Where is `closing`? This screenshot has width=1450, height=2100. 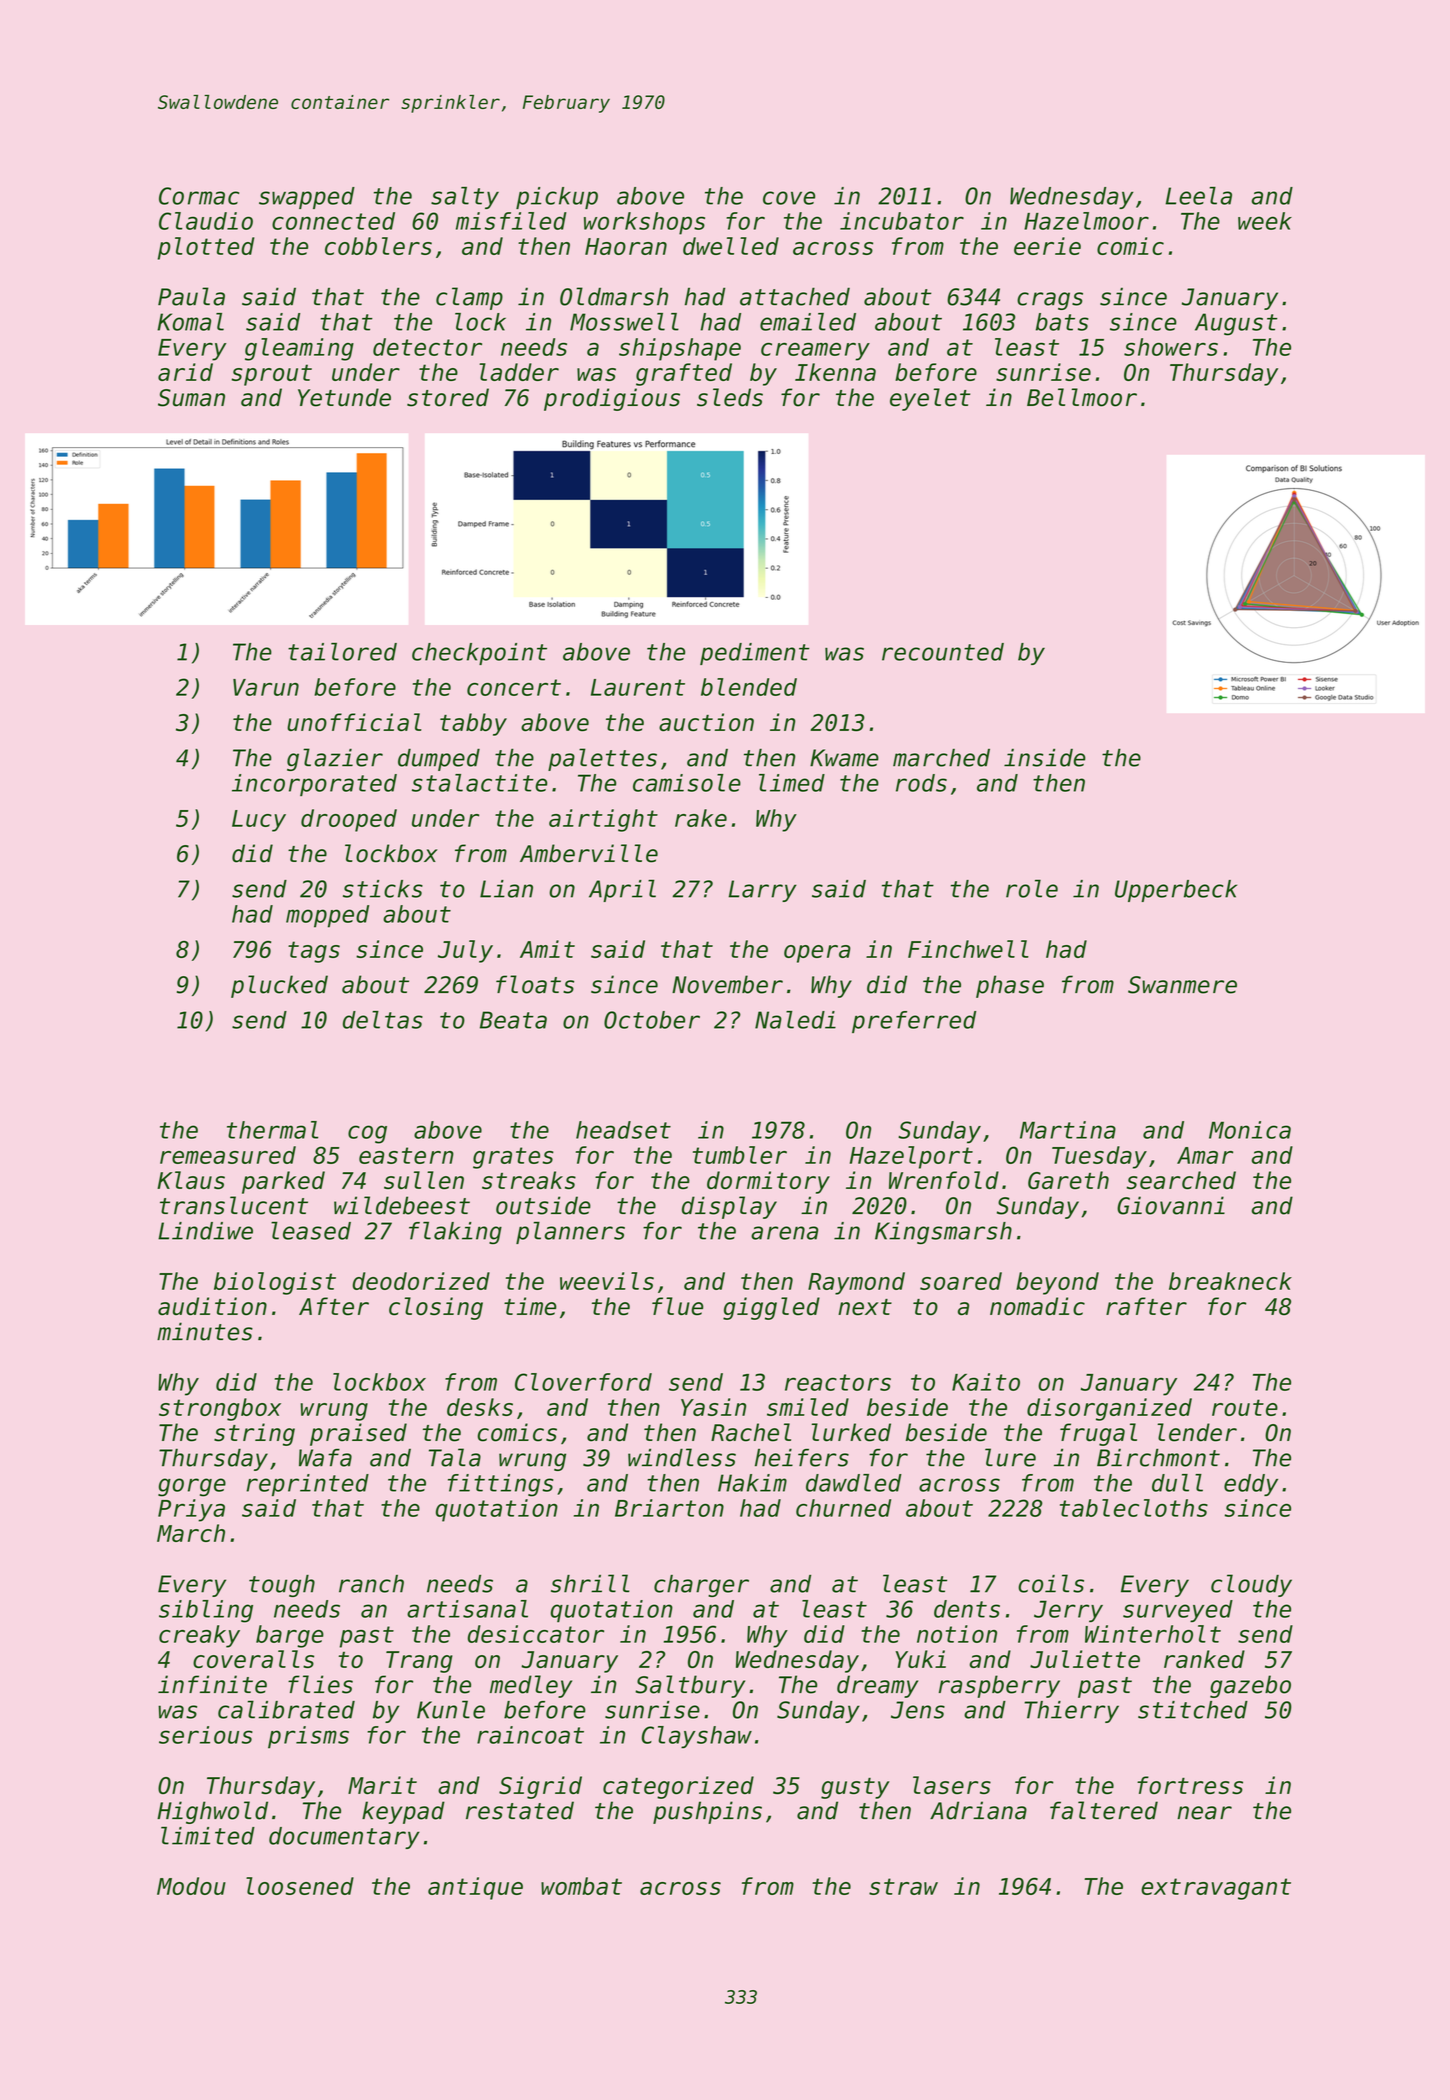 closing is located at coordinates (436, 1308).
